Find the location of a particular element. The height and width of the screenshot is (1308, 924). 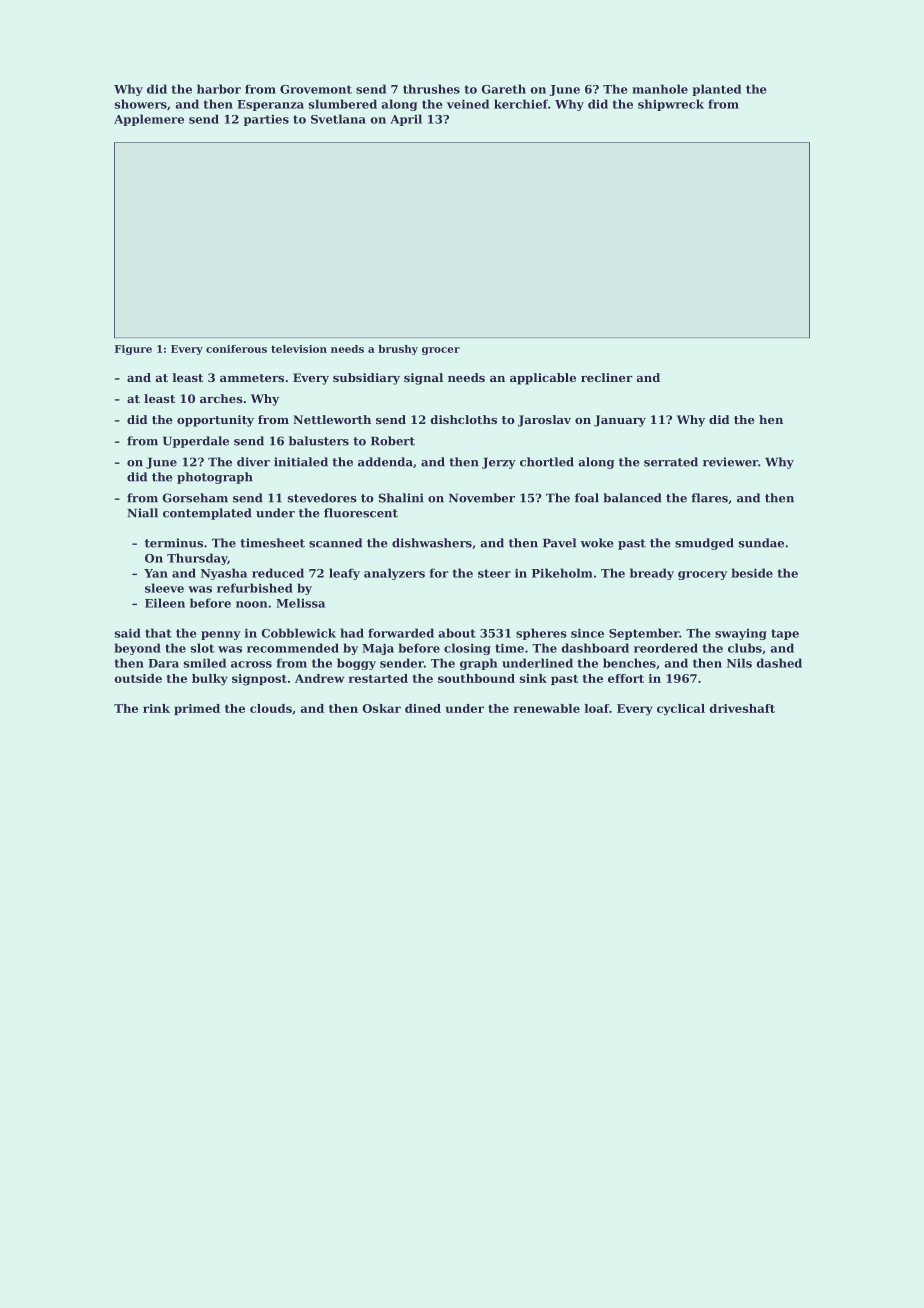

harbor is located at coordinates (219, 89).
